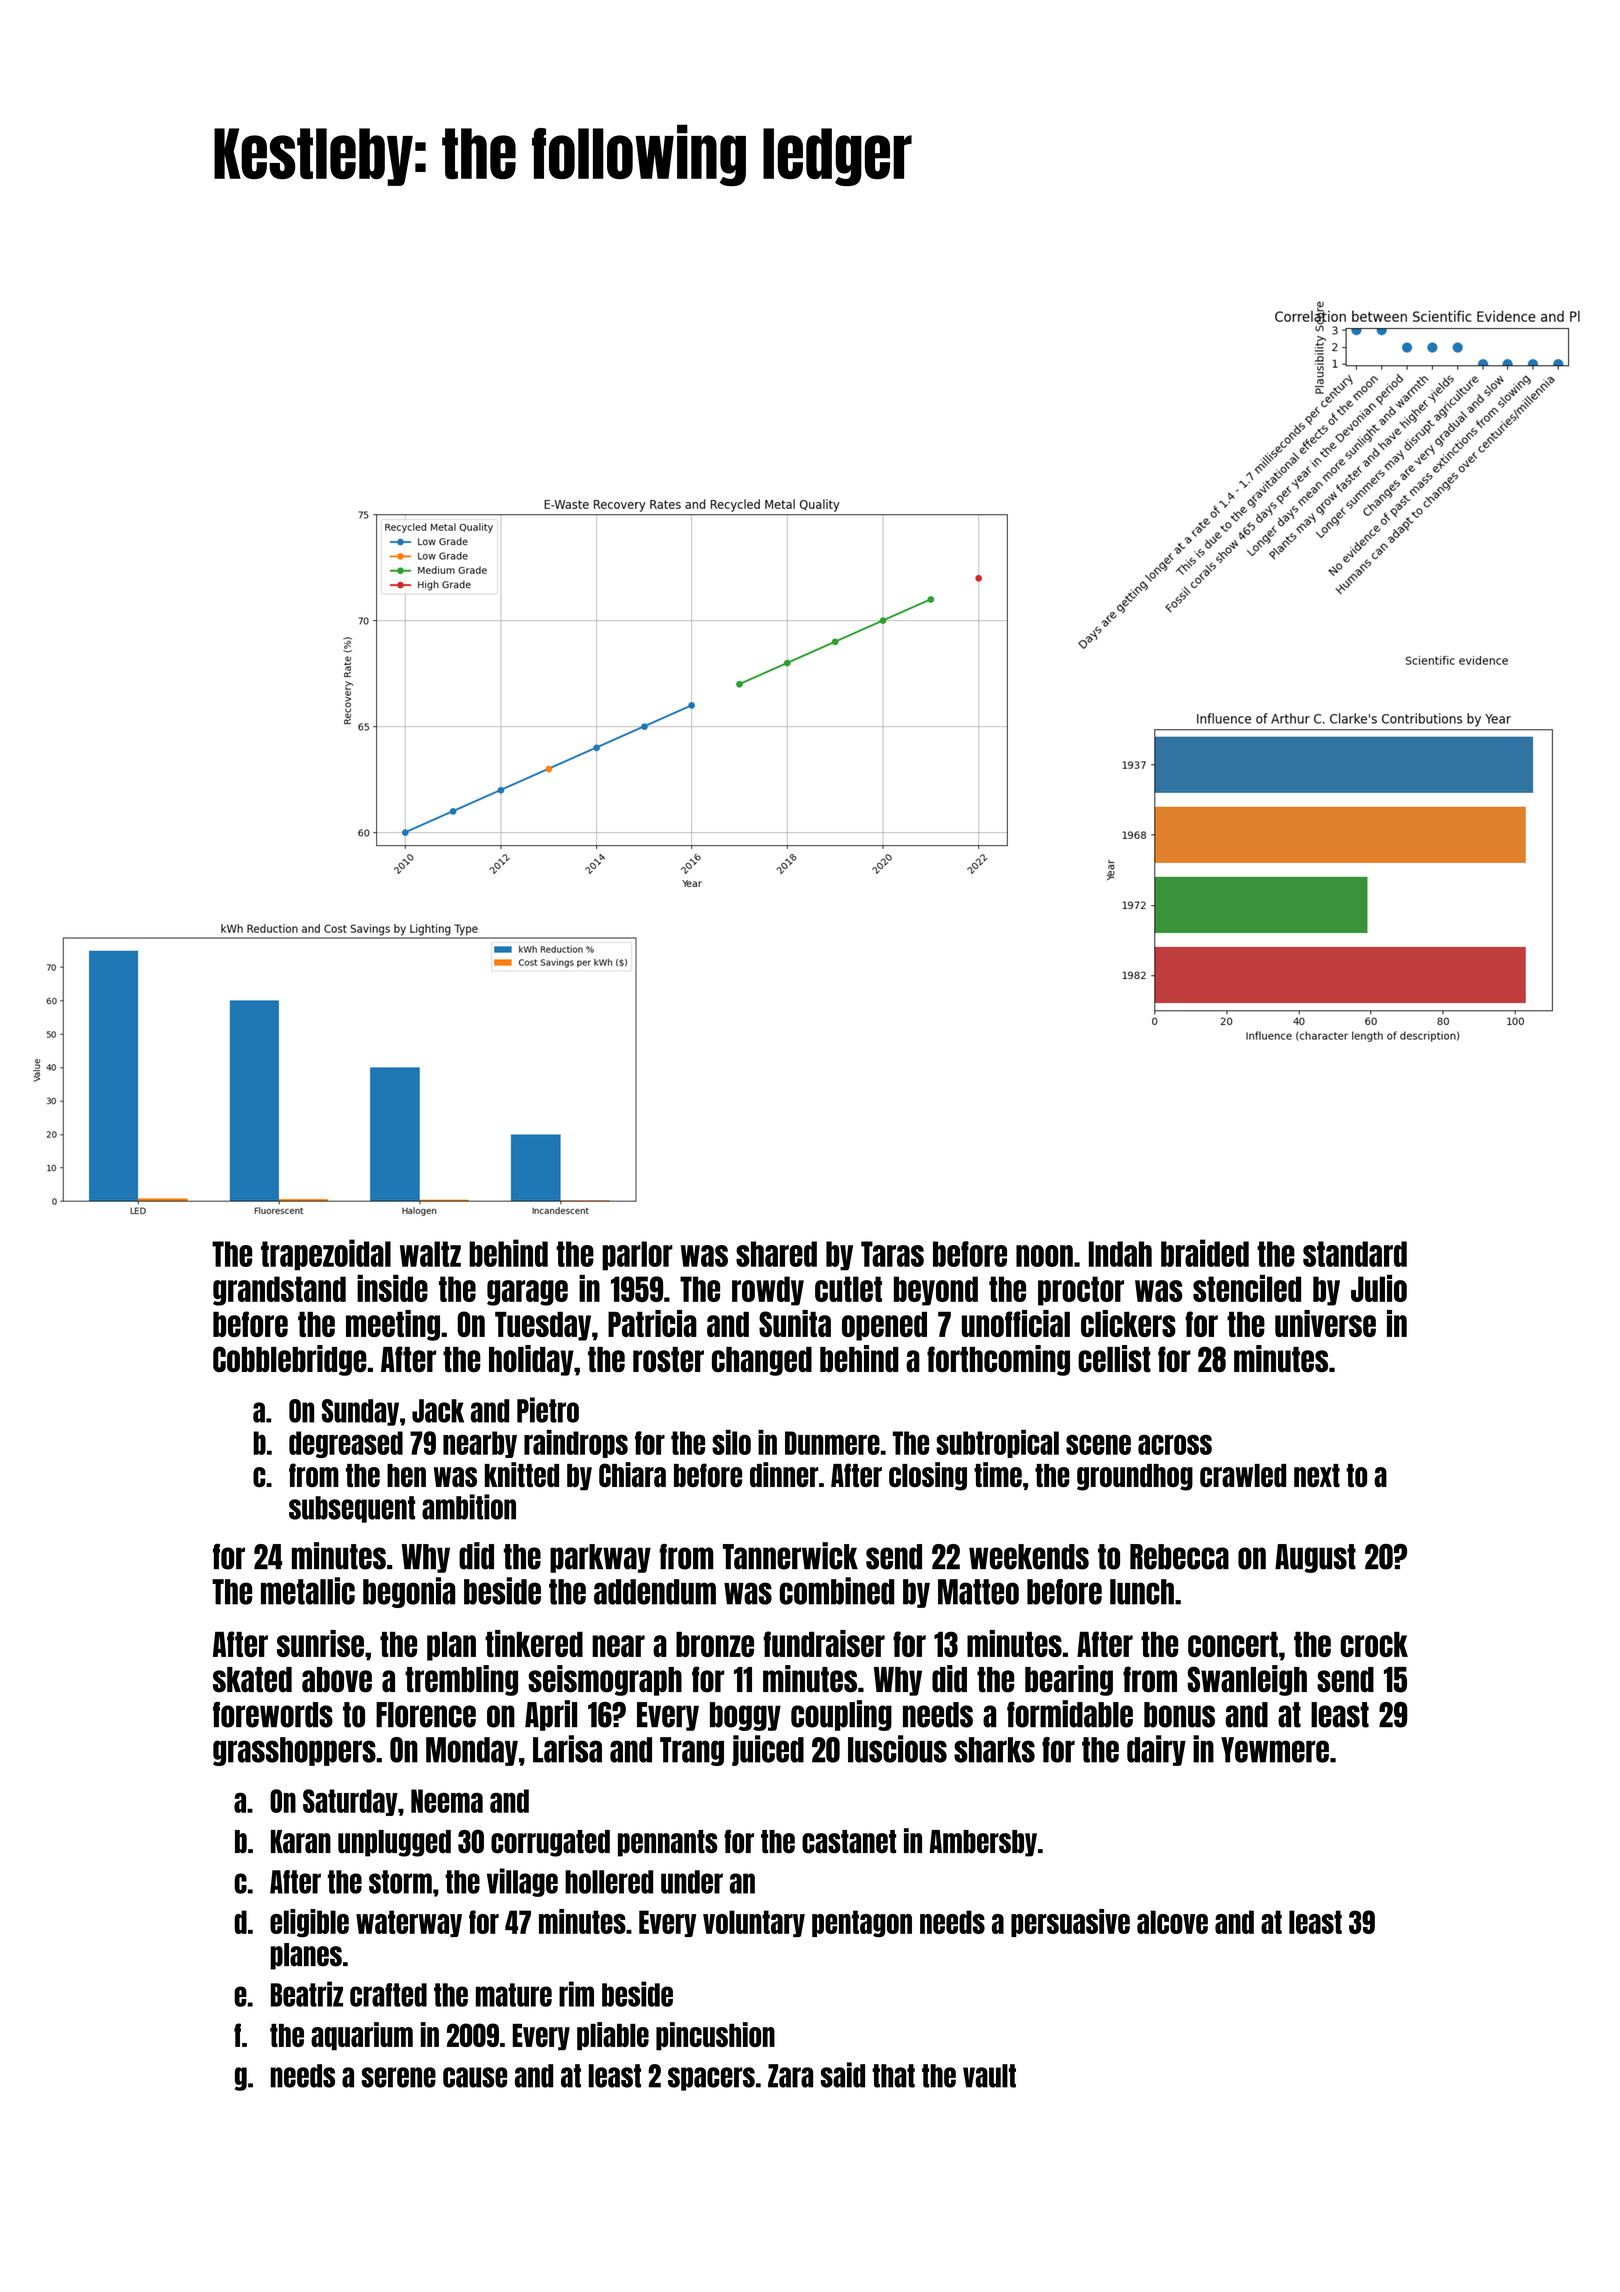 Image resolution: width=1620 pixels, height=2292 pixels. What do you see at coordinates (1069, 1680) in the image?
I see `bearing` at bounding box center [1069, 1680].
